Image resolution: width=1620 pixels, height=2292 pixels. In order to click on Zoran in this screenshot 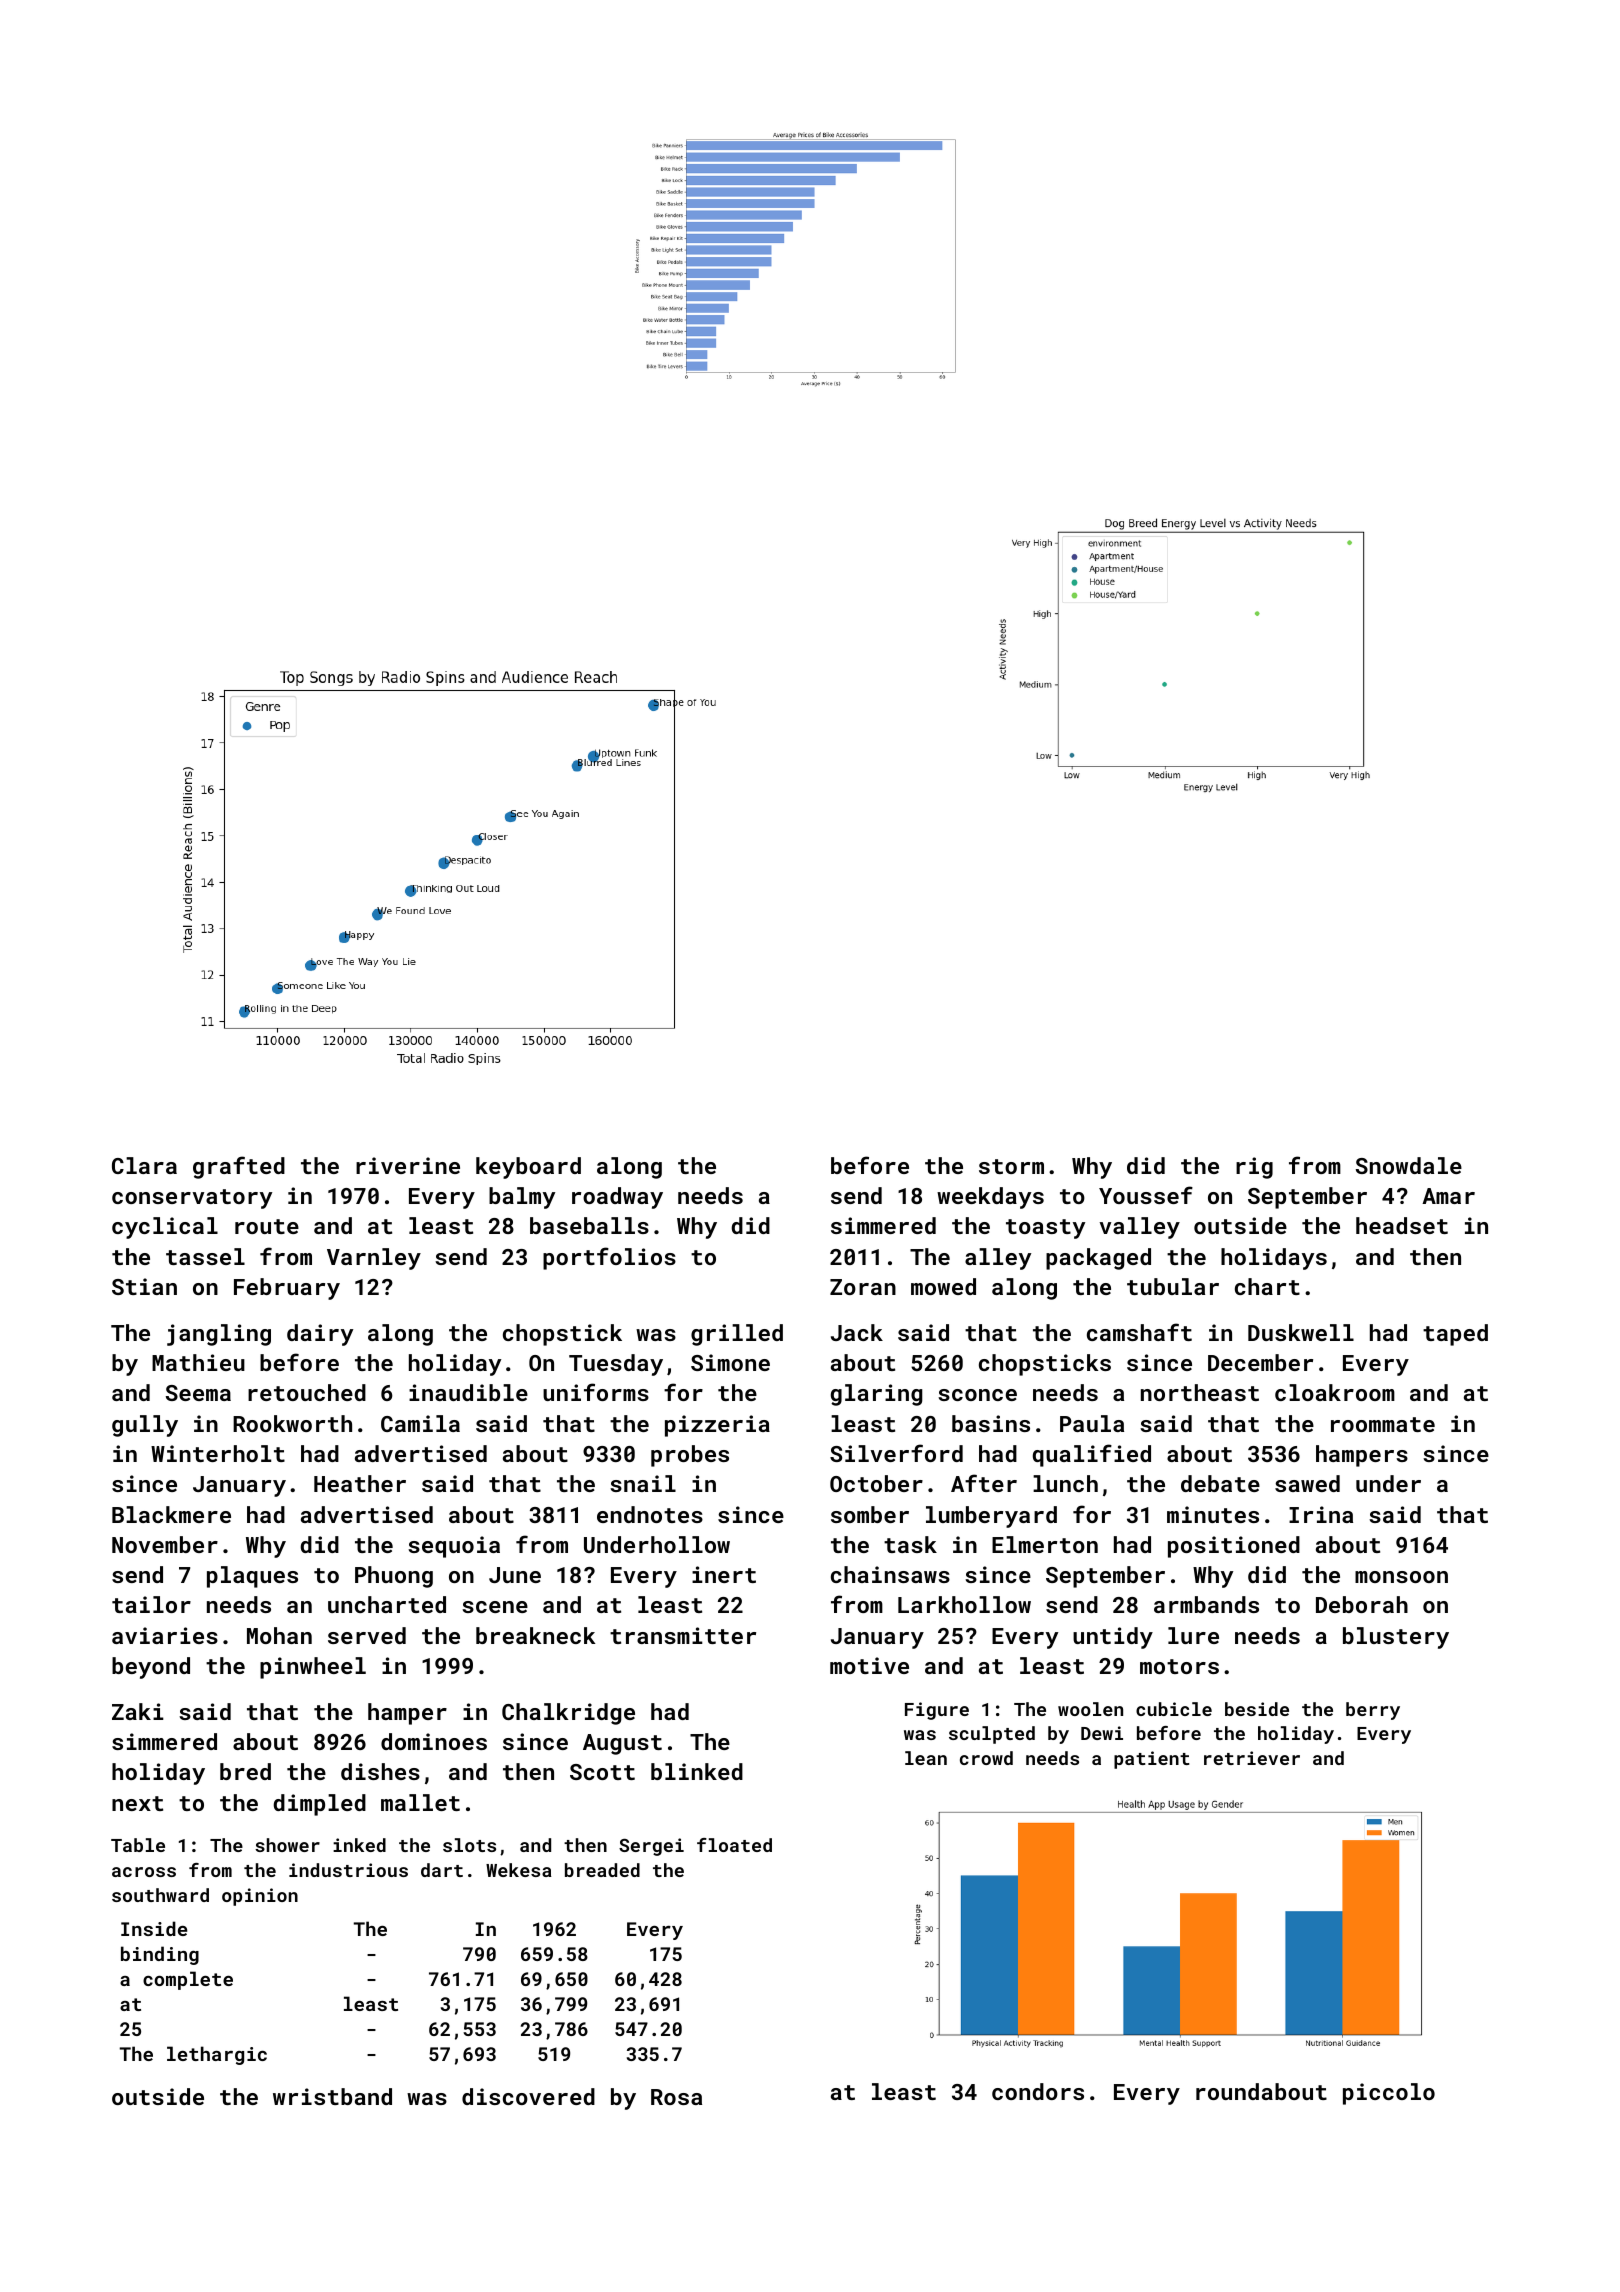, I will do `click(863, 1287)`.
